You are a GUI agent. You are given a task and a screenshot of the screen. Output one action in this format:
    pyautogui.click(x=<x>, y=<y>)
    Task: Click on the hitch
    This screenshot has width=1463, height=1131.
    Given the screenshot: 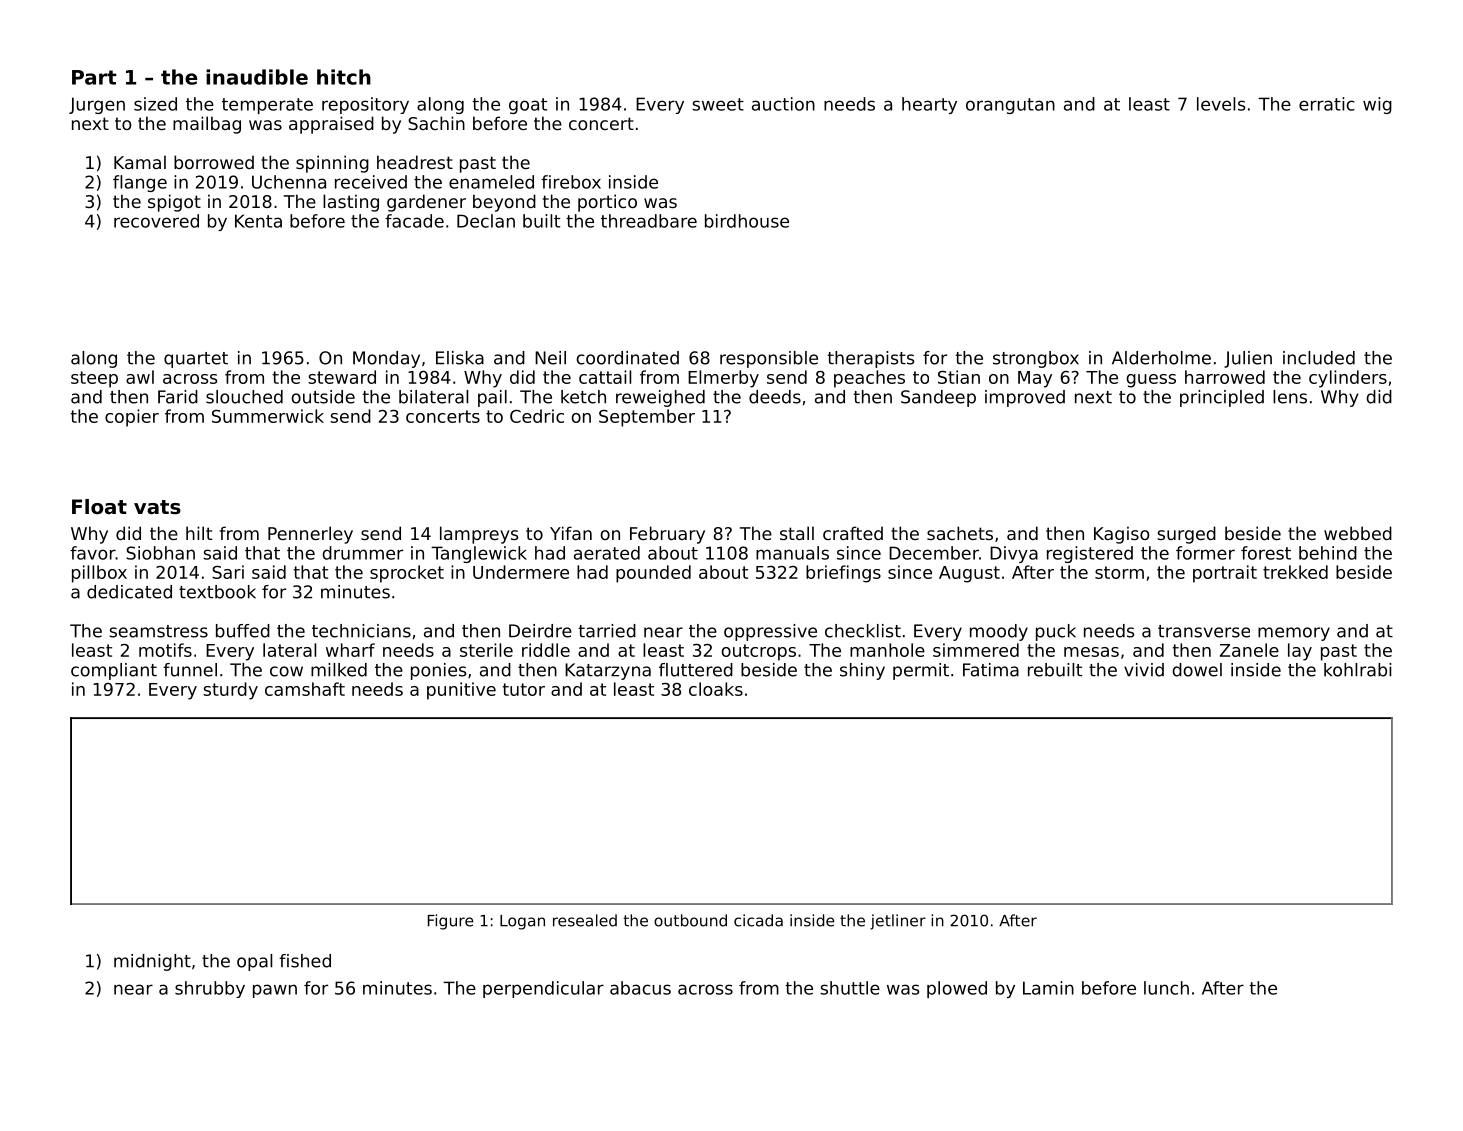 What is the action you would take?
    pyautogui.click(x=344, y=77)
